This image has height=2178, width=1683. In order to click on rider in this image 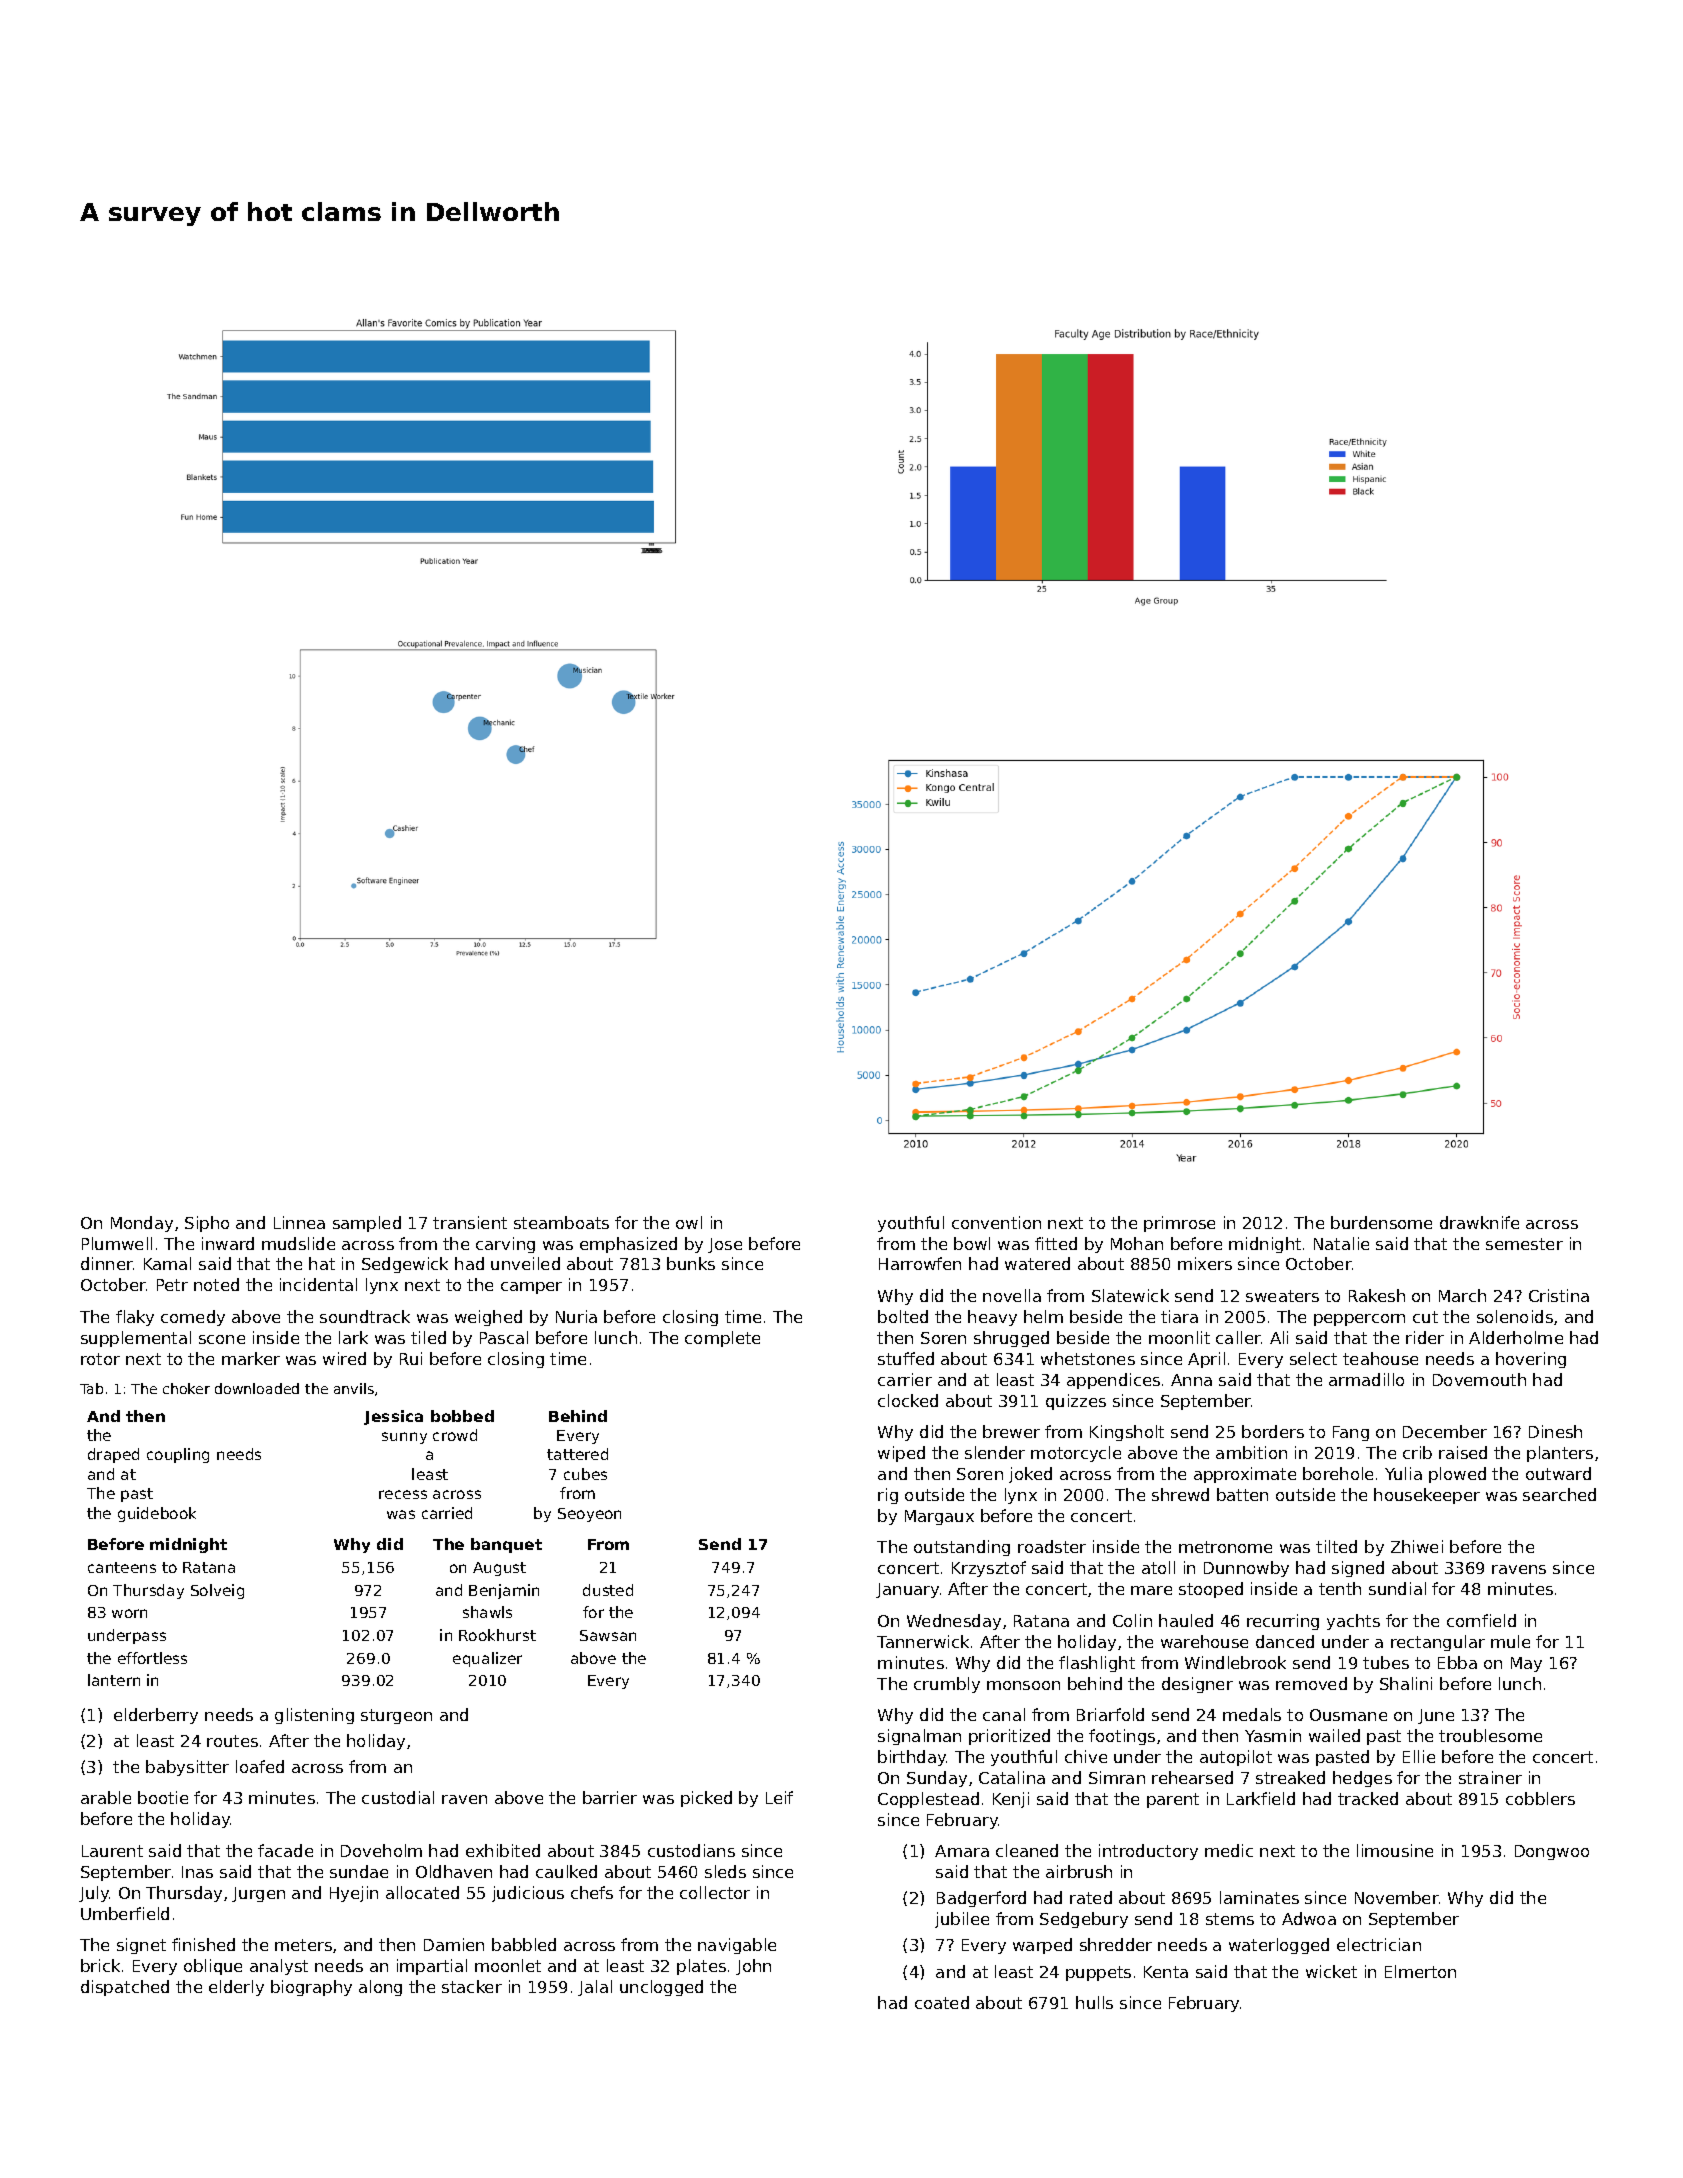, I will do `click(1425, 1337)`.
